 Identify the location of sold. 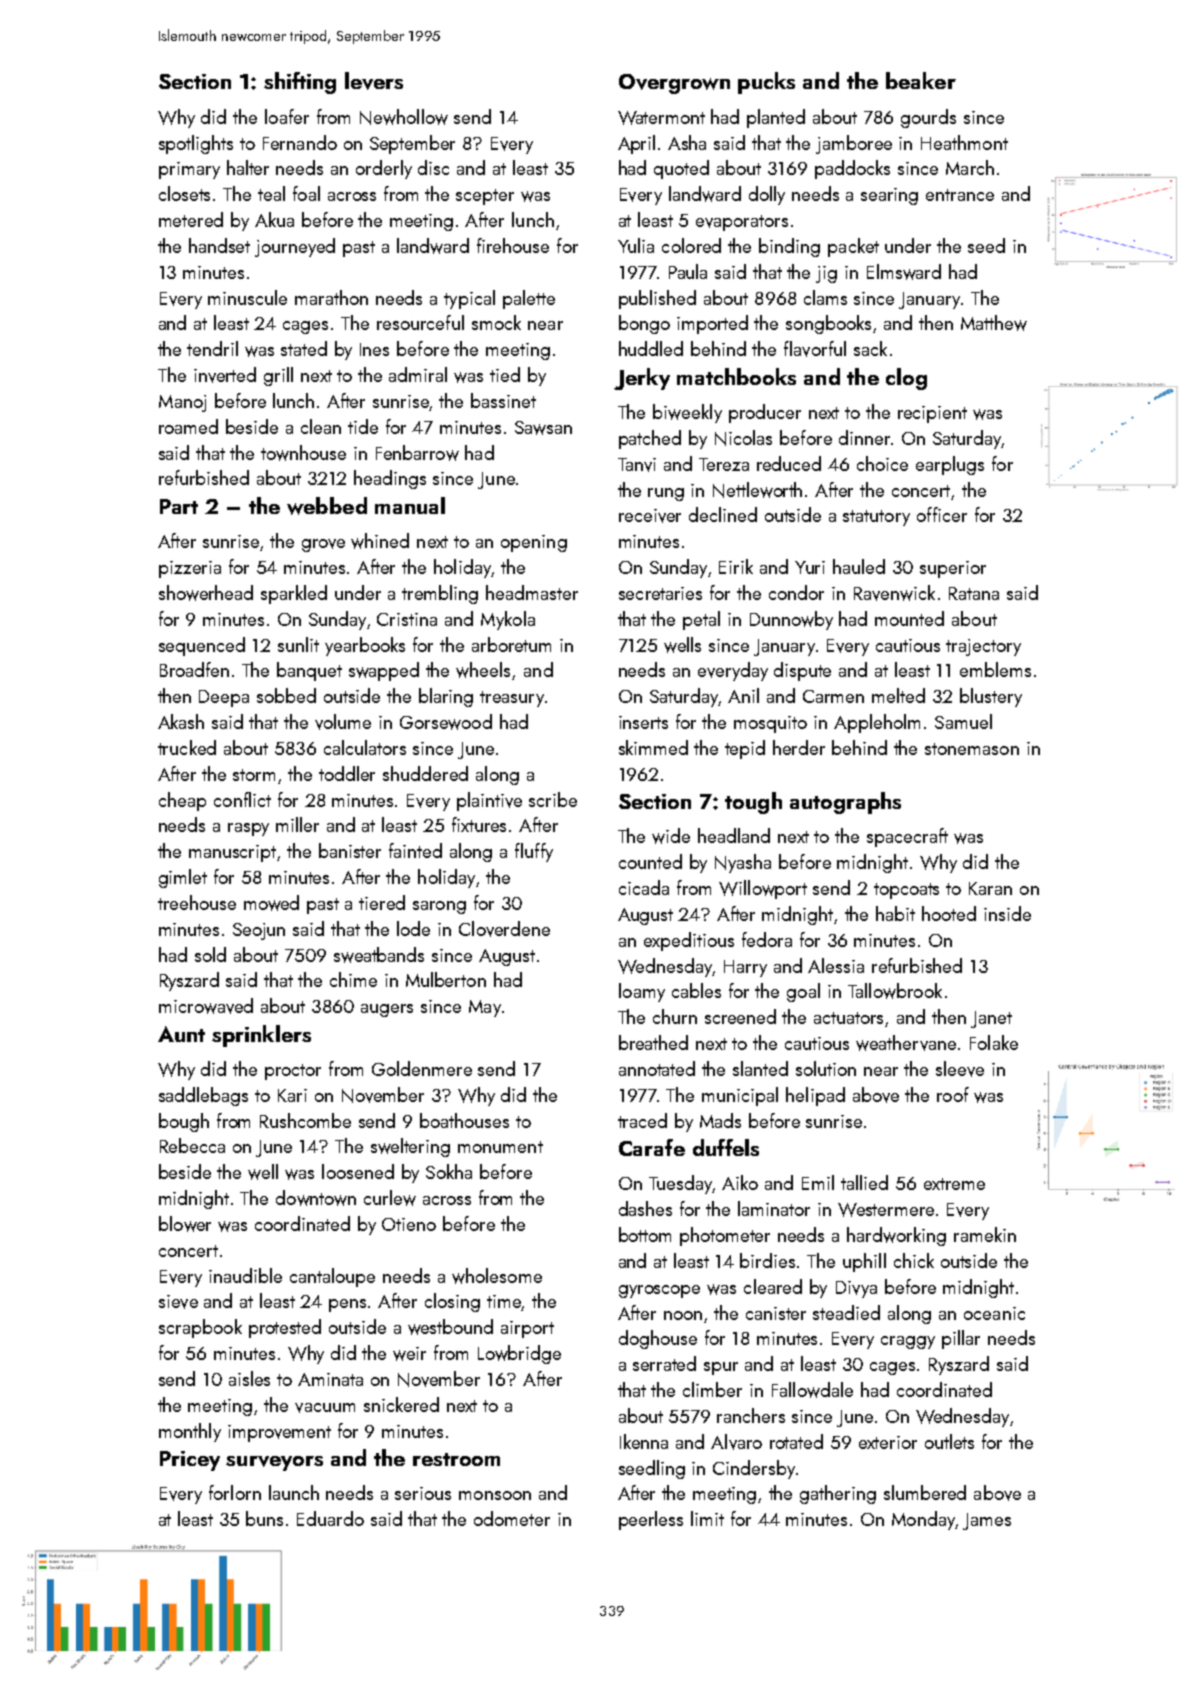
(210, 954).
